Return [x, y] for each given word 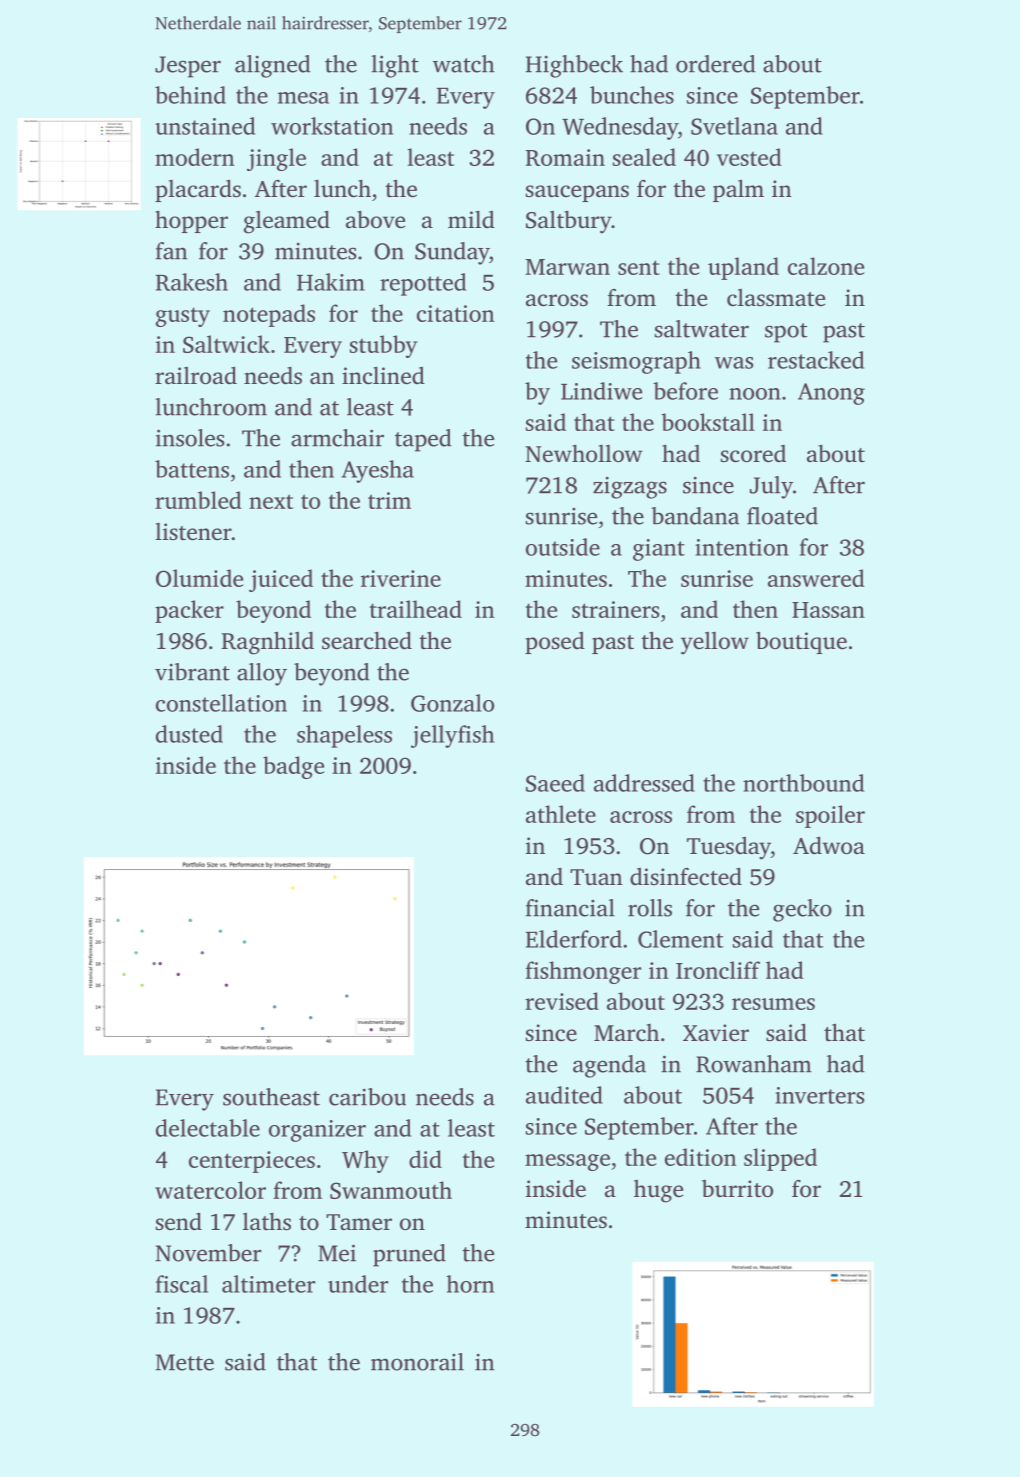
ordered [716, 64]
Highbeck [574, 66]
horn [470, 1284]
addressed [644, 783]
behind [190, 95]
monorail [417, 1362]
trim [389, 500]
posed [555, 643]
